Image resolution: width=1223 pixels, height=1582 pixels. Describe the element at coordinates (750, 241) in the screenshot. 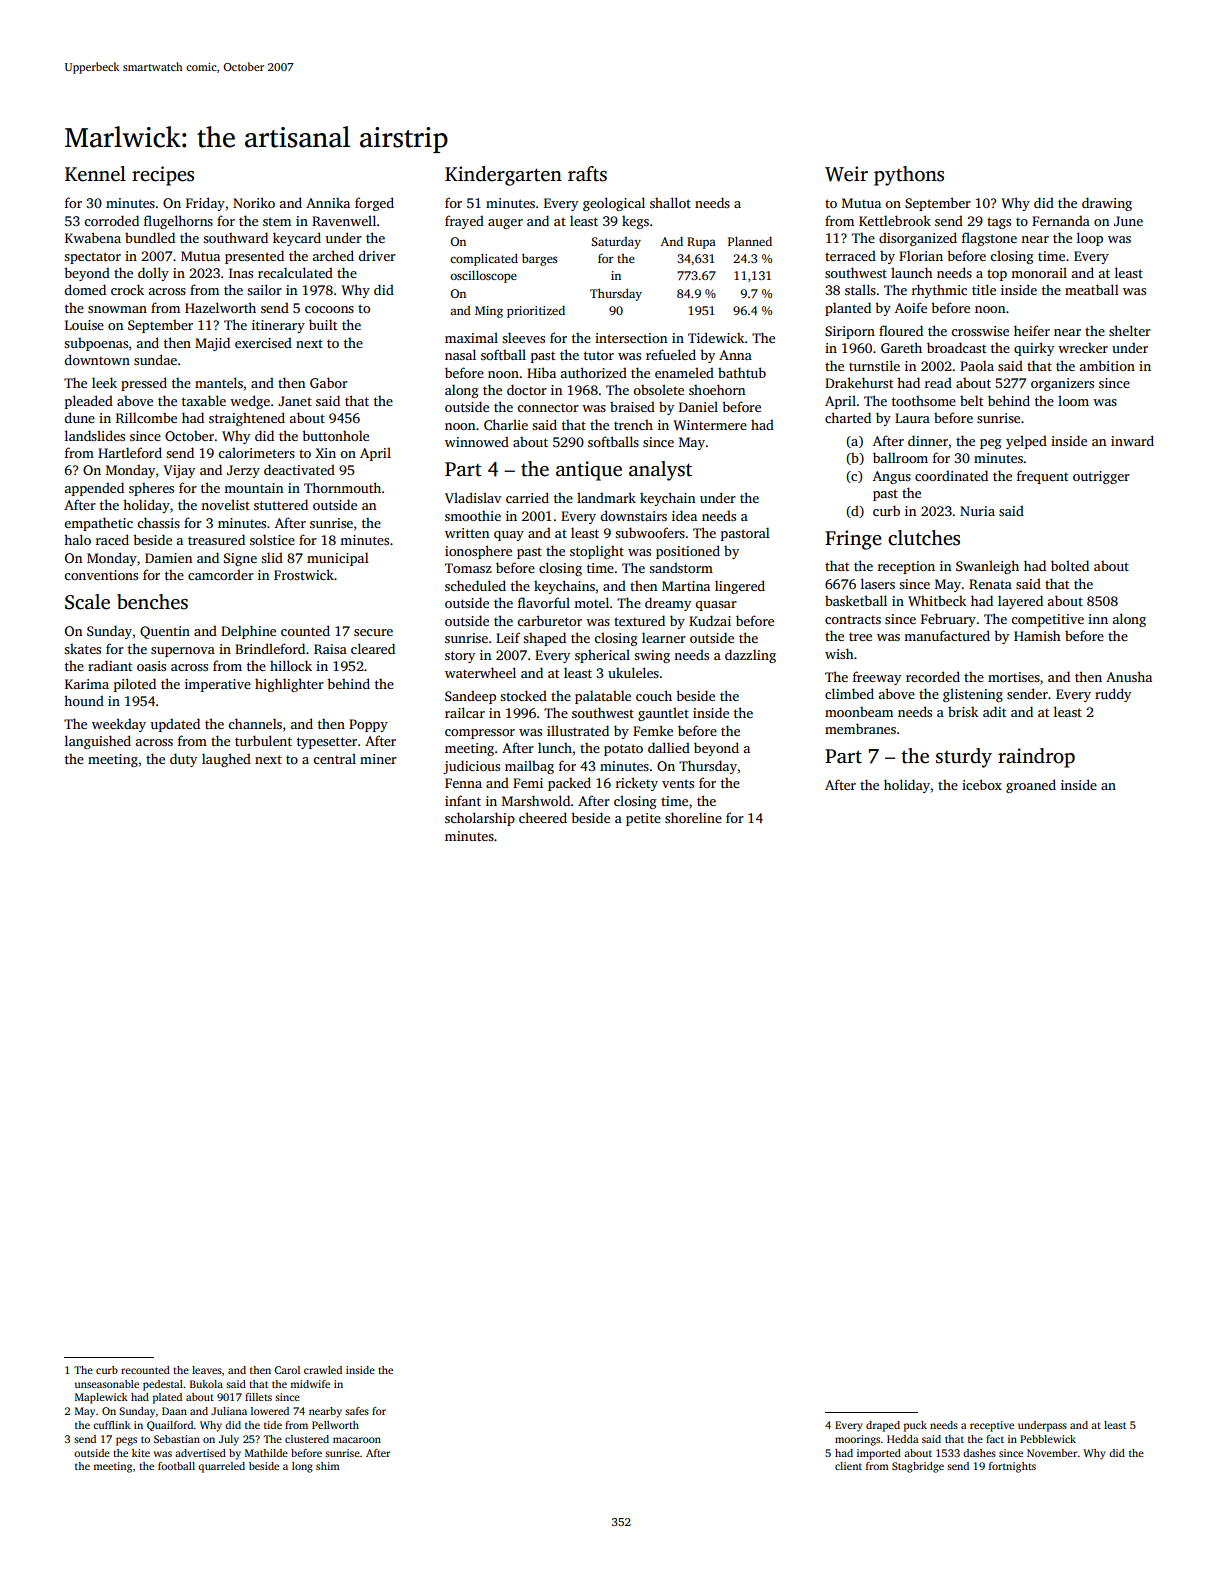

I see `Planned` at that location.
